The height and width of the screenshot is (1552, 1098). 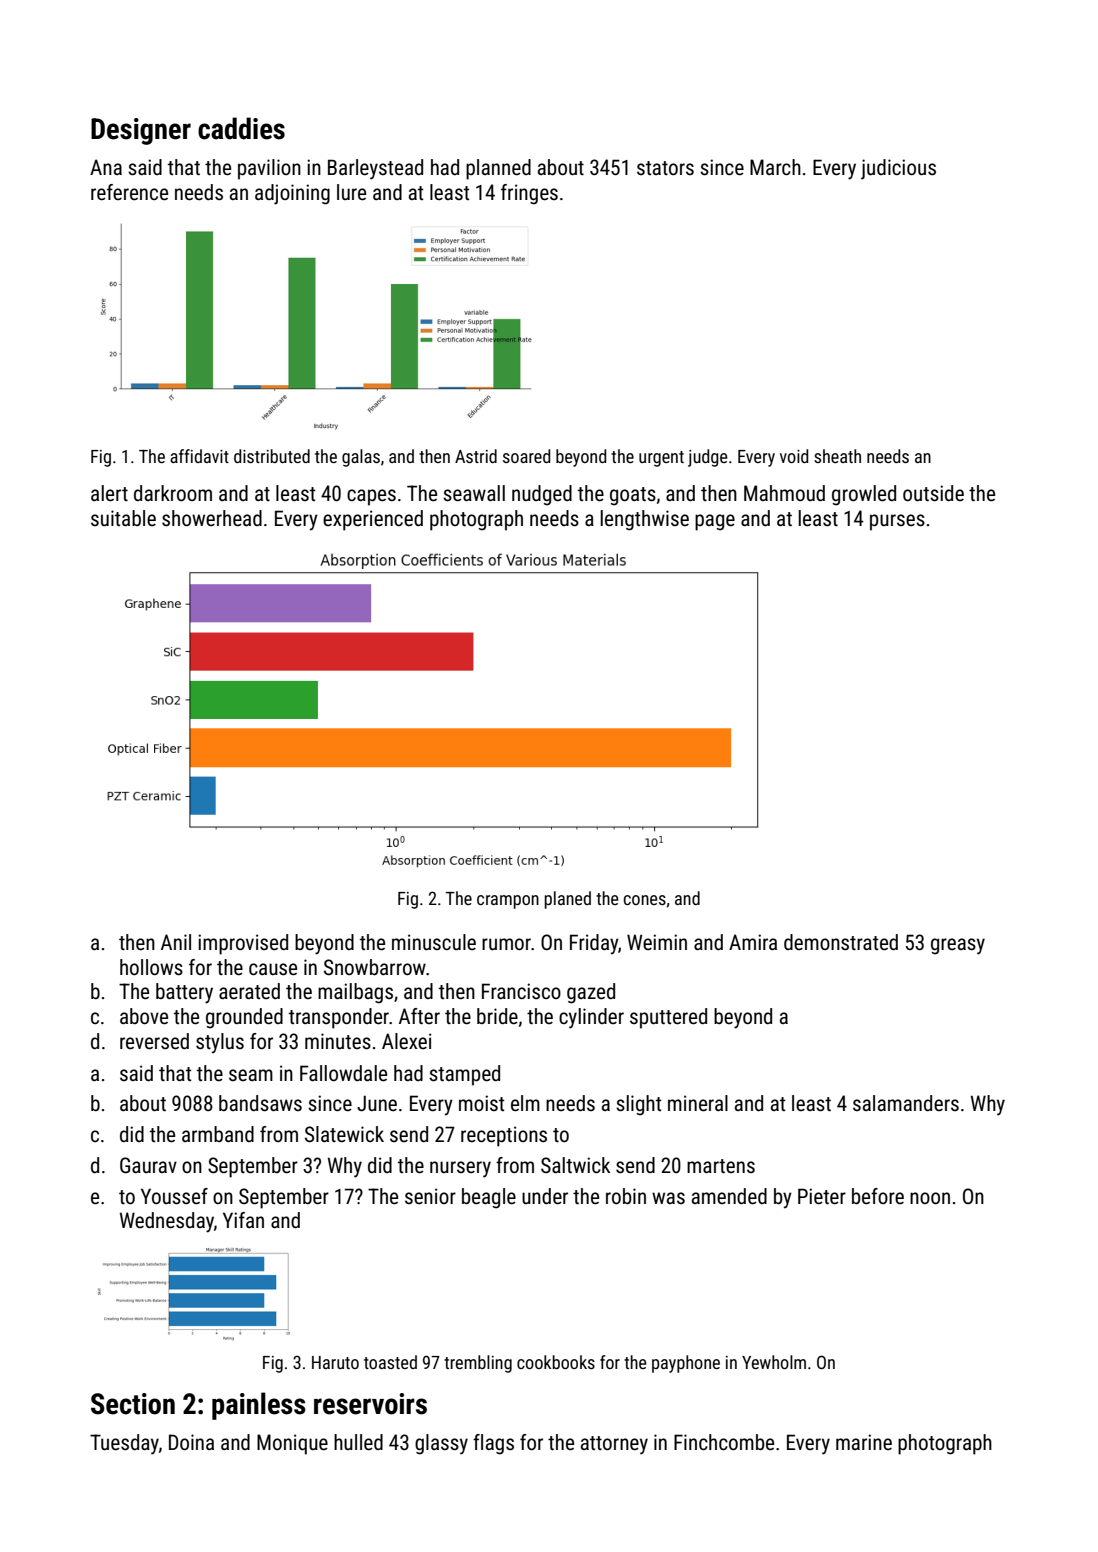 What do you see at coordinates (958, 946) in the screenshot?
I see `greasy` at bounding box center [958, 946].
